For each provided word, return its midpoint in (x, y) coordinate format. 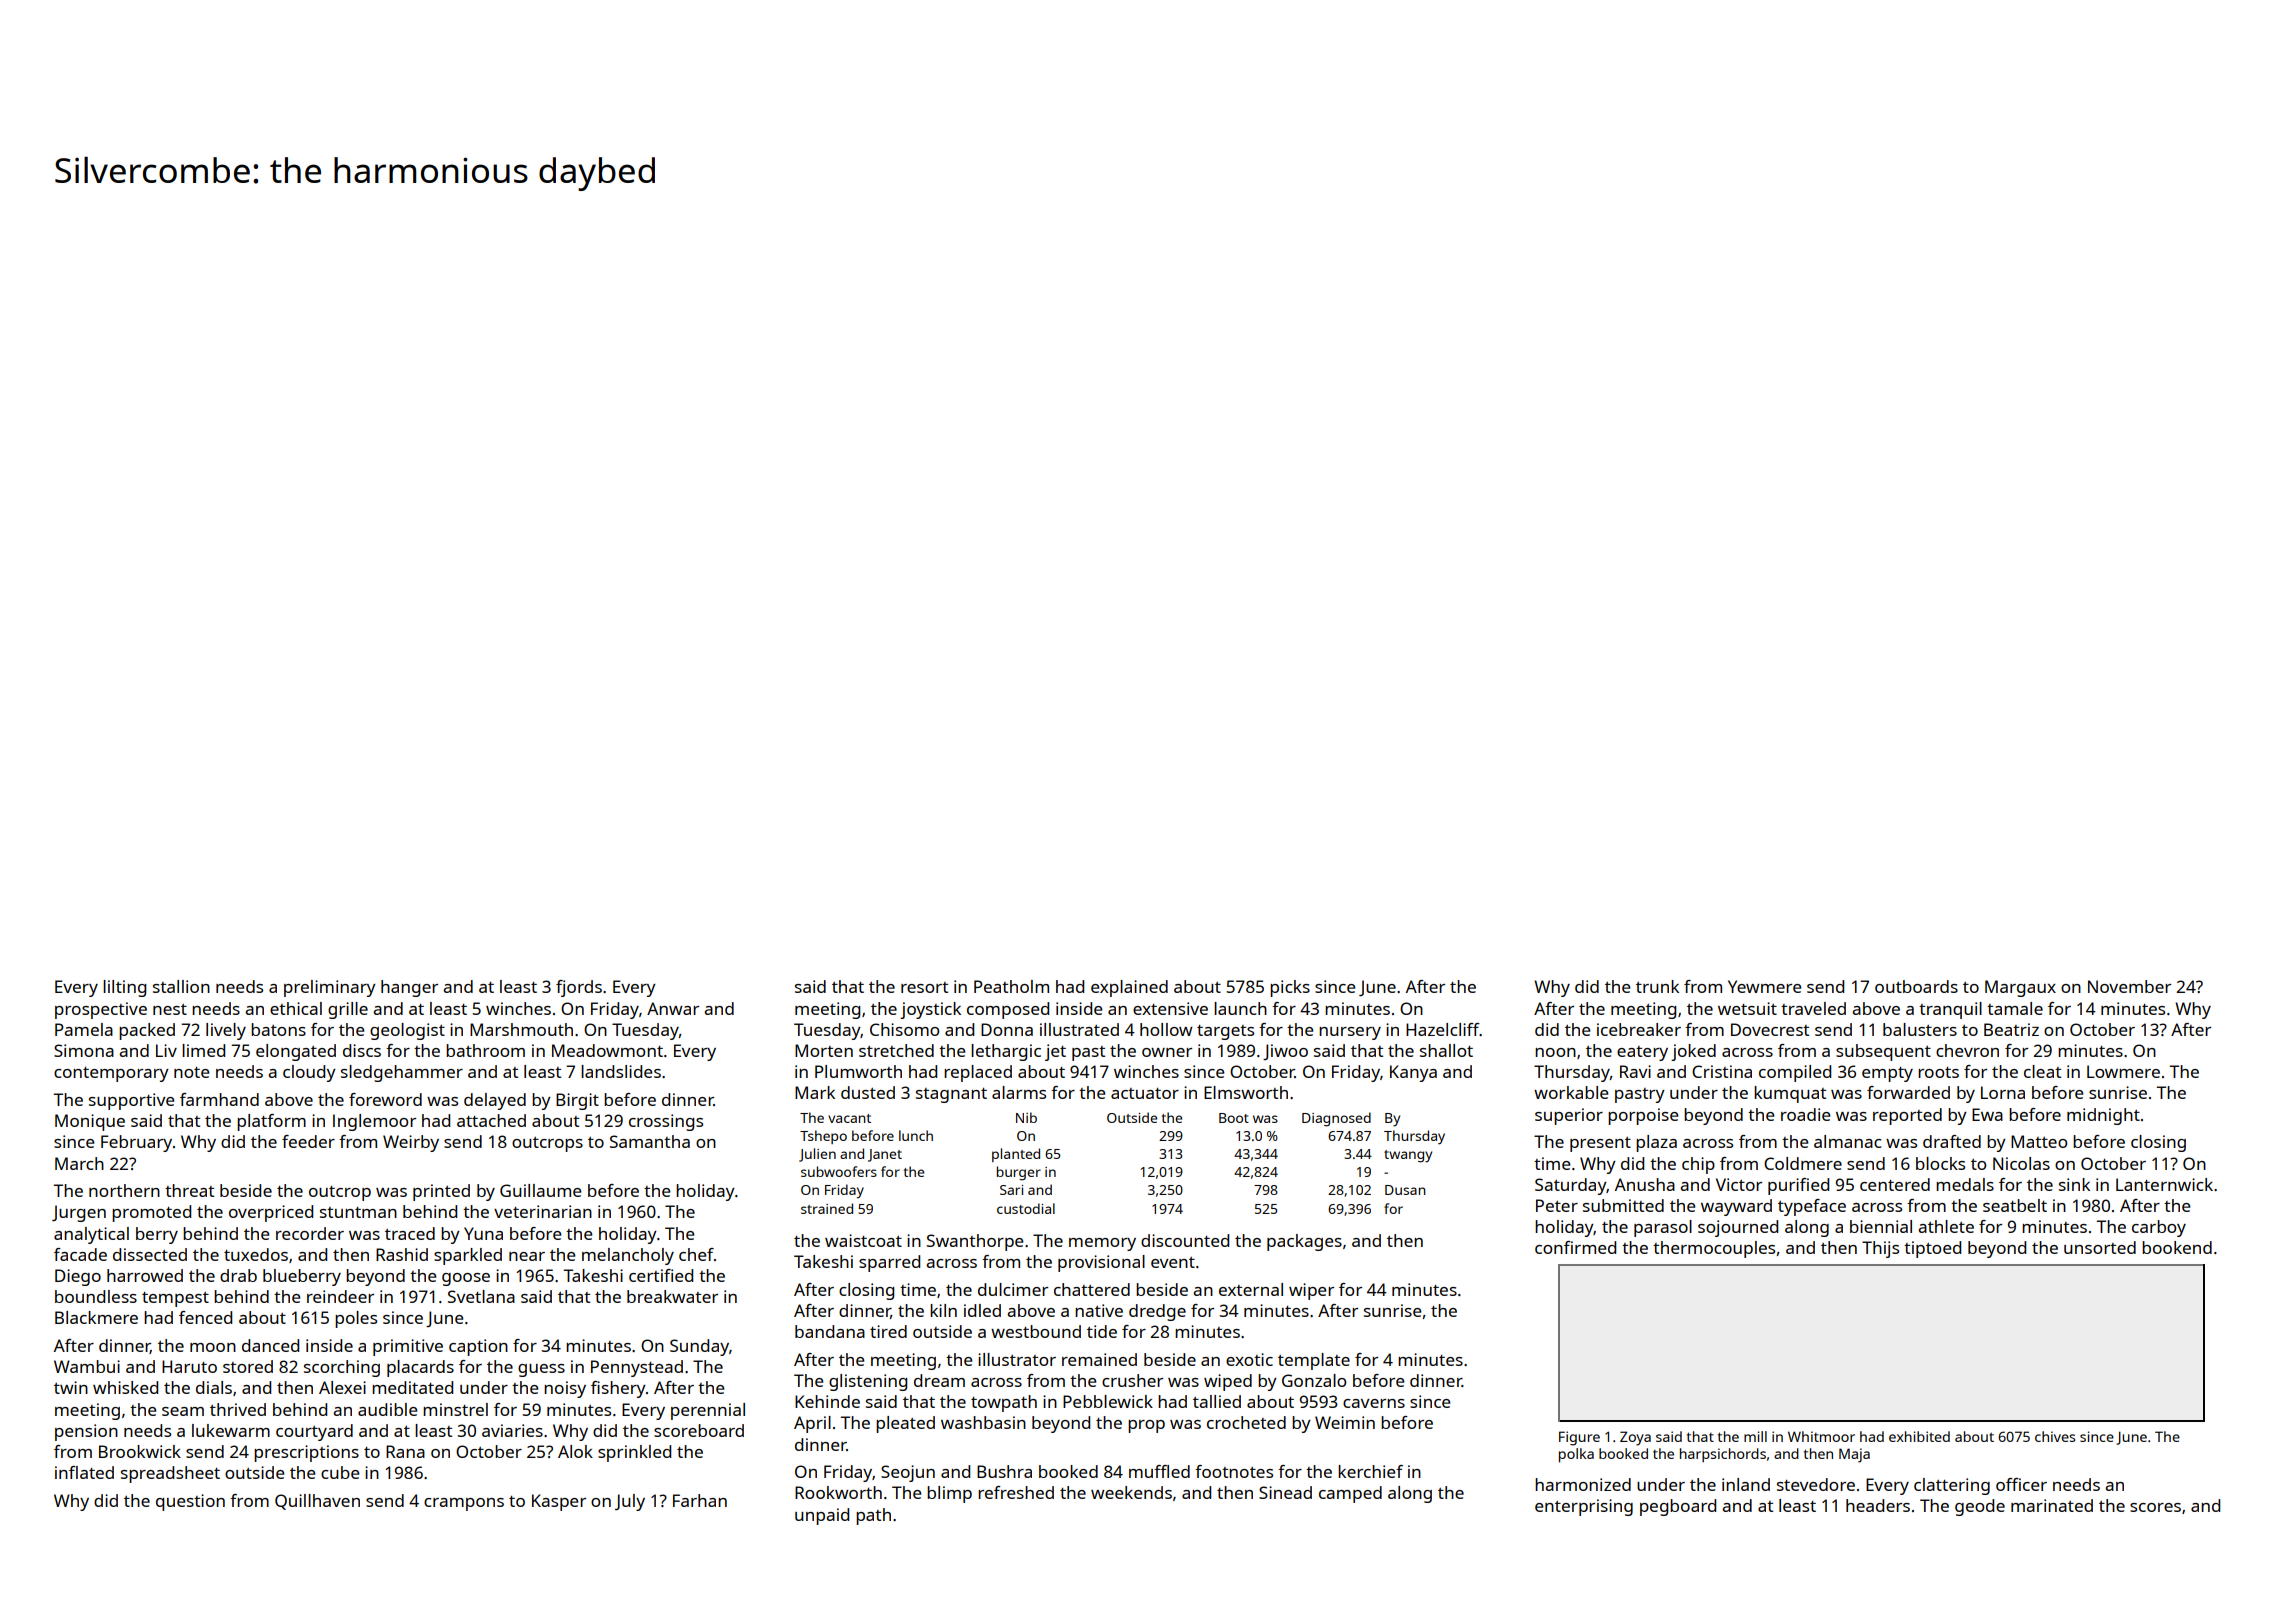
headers (1878, 1505)
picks (1290, 988)
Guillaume (540, 1190)
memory (1102, 1244)
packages (1304, 1242)
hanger (409, 988)
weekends (1131, 1492)
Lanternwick (2164, 1184)
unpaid (822, 1516)
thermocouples (1714, 1249)
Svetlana (481, 1296)
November (2129, 986)
